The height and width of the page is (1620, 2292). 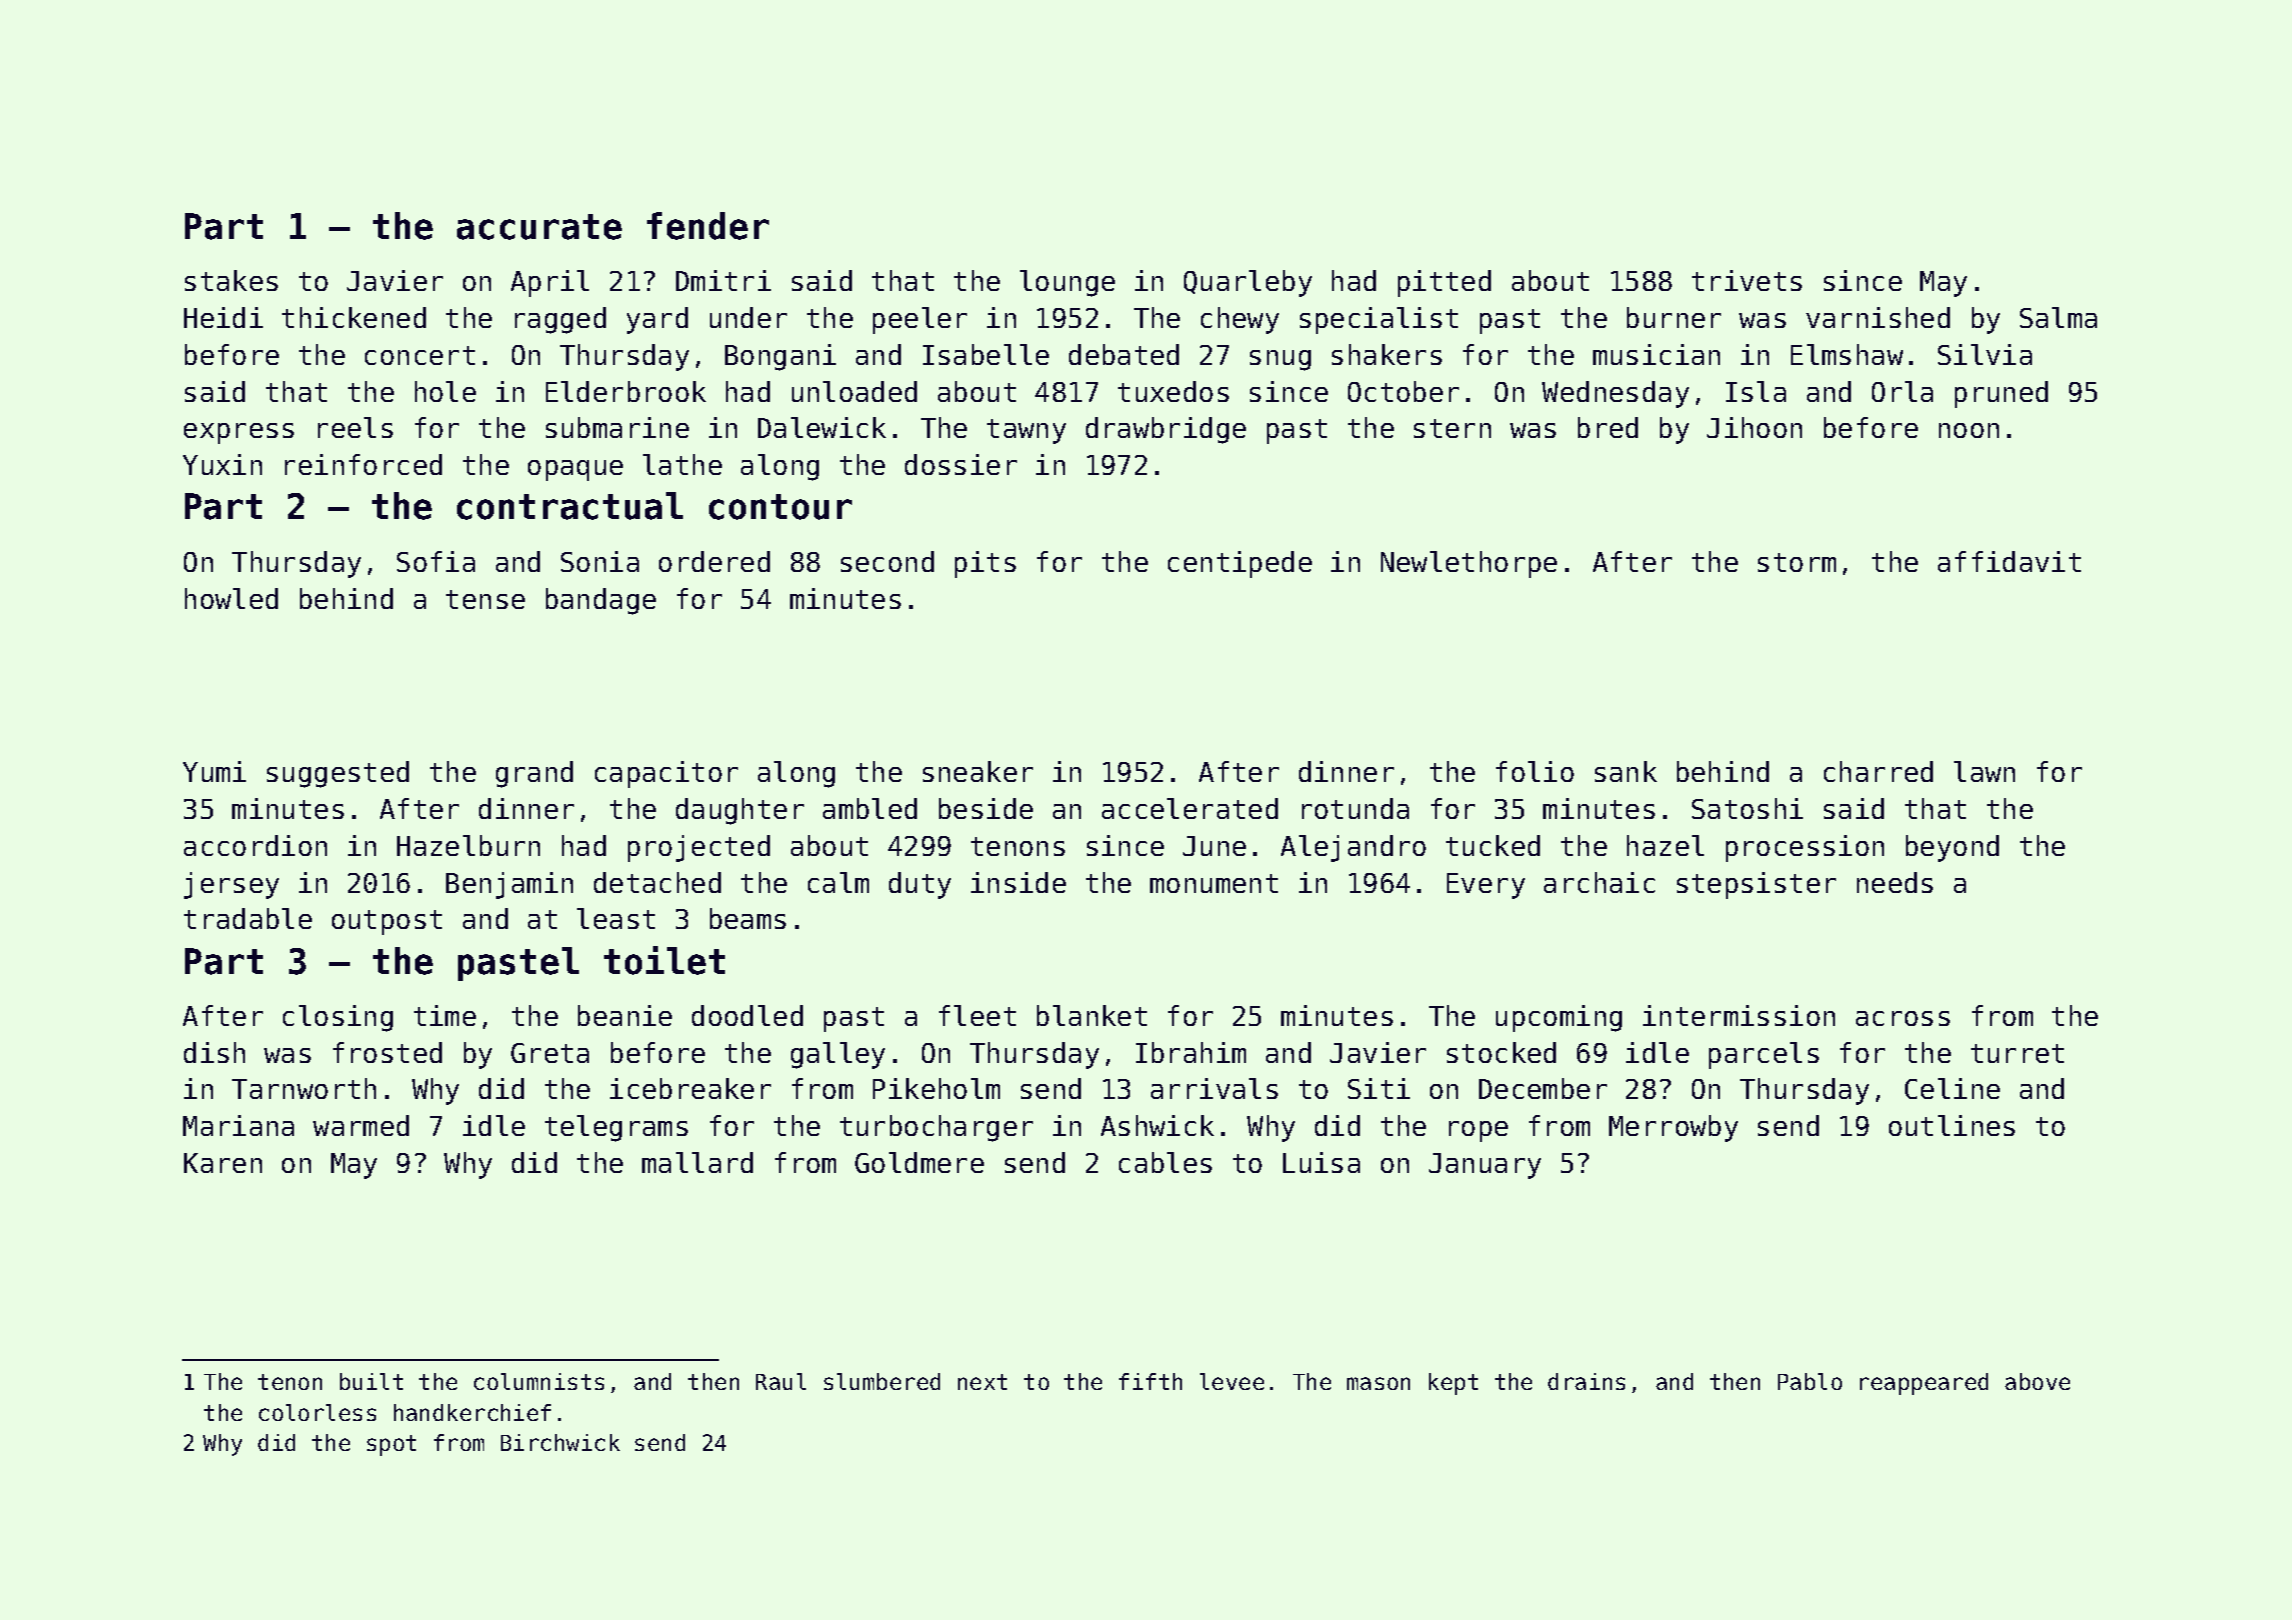 What do you see at coordinates (570, 506) in the page?
I see `contractual` at bounding box center [570, 506].
